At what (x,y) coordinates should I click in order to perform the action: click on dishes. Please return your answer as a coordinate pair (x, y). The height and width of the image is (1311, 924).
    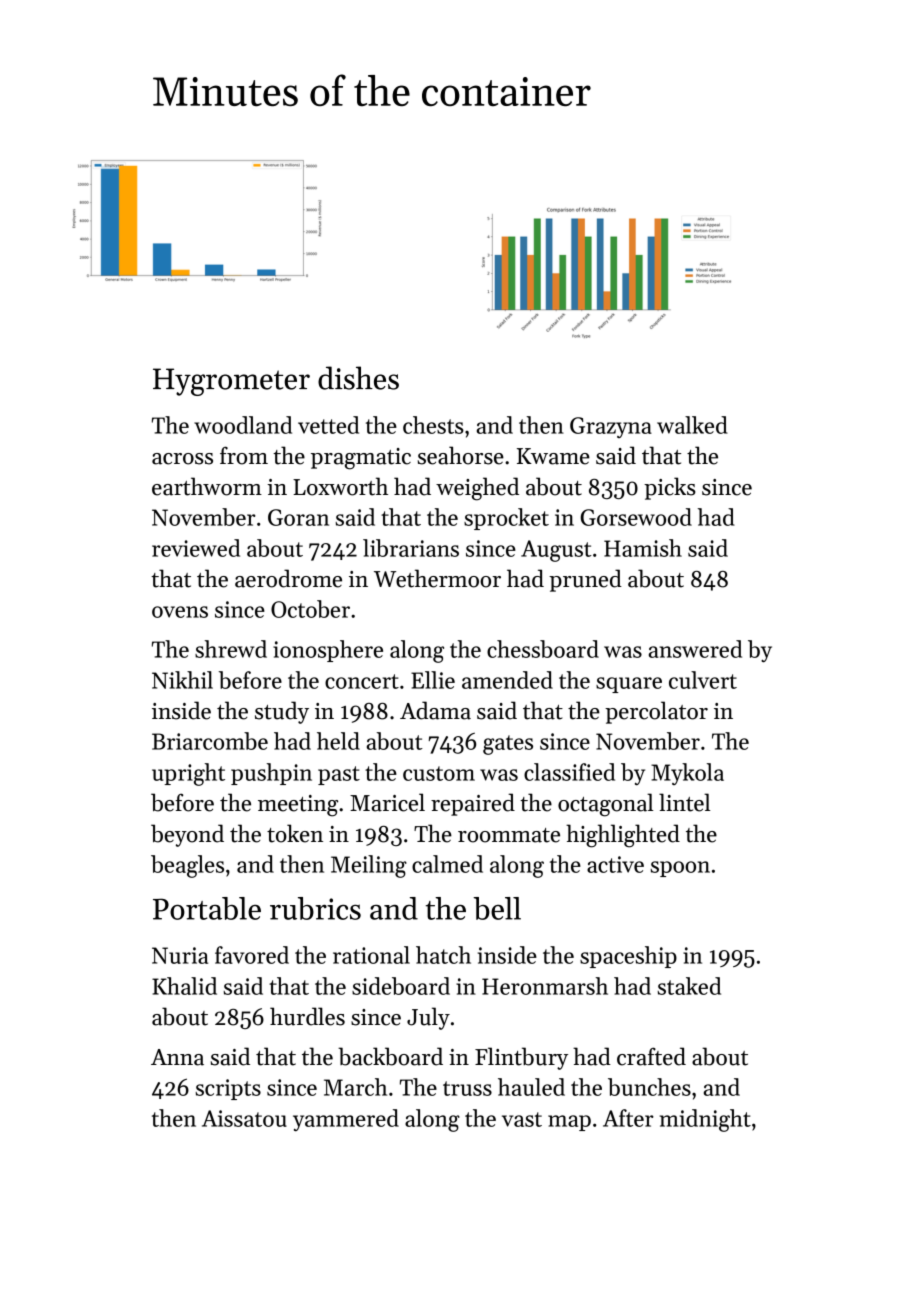
    Looking at the image, I should click on (358, 378).
